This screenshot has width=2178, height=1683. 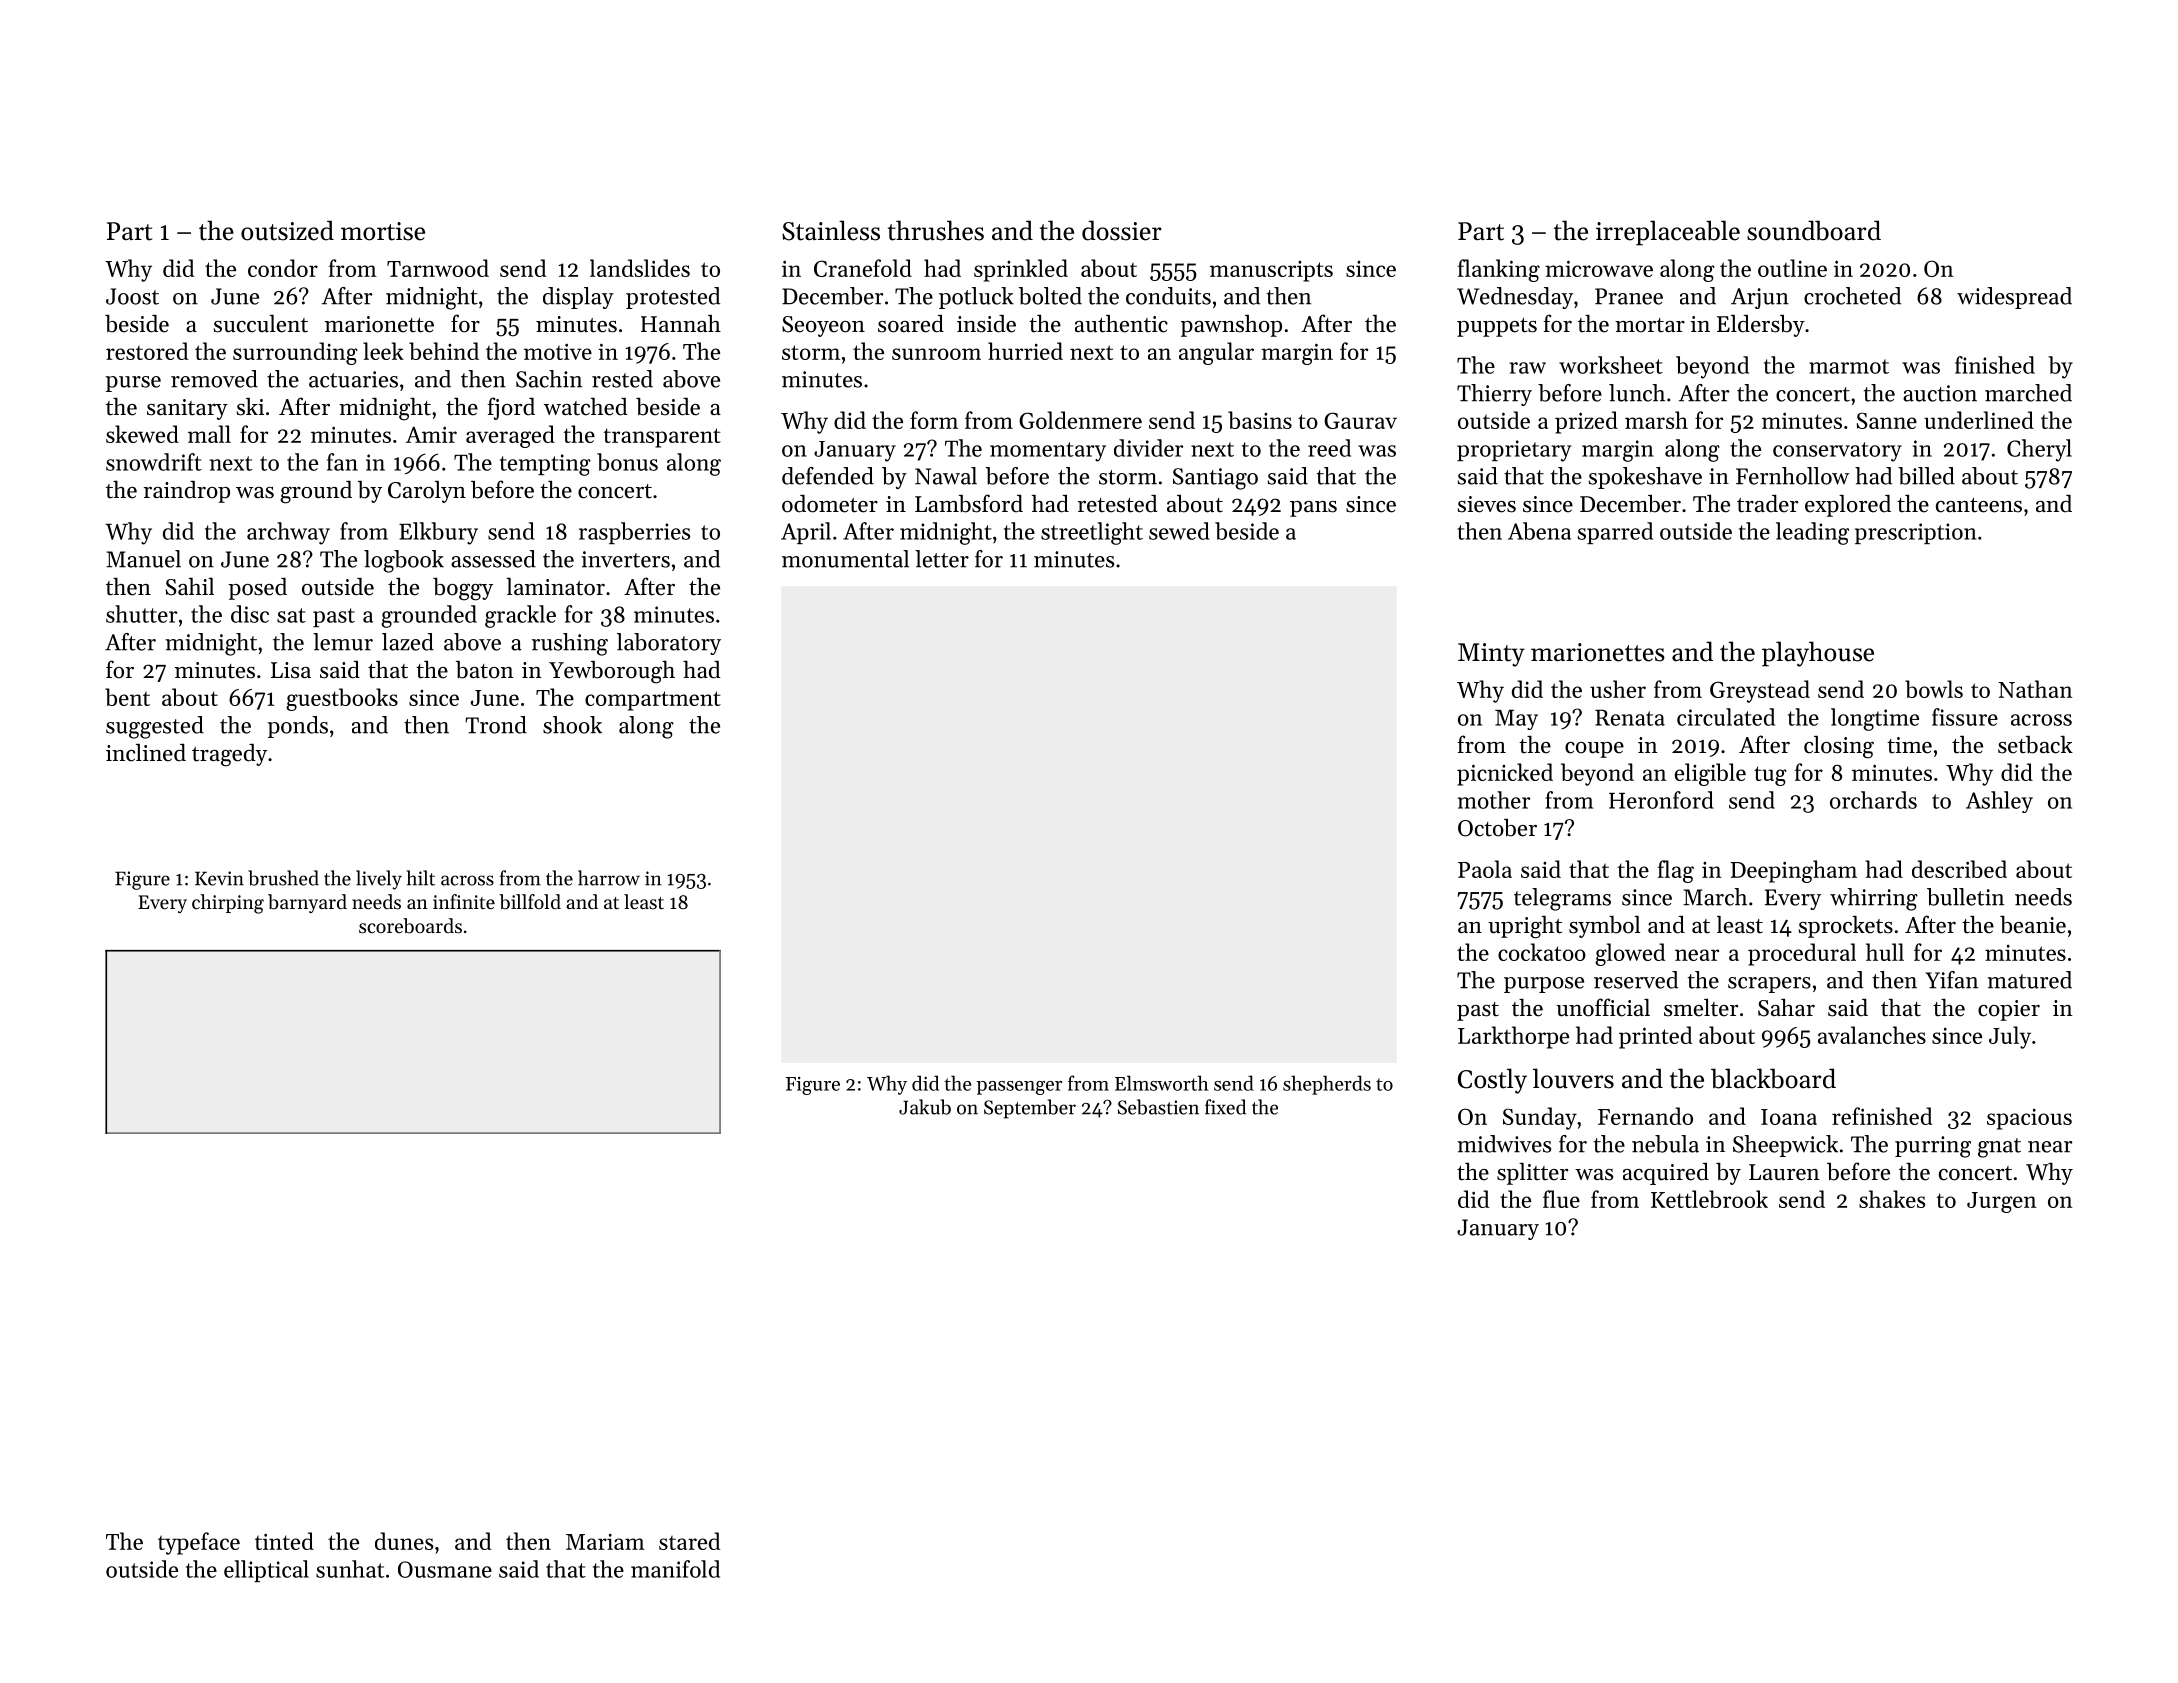 What do you see at coordinates (1668, 233) in the screenshot?
I see `irreplaceable` at bounding box center [1668, 233].
